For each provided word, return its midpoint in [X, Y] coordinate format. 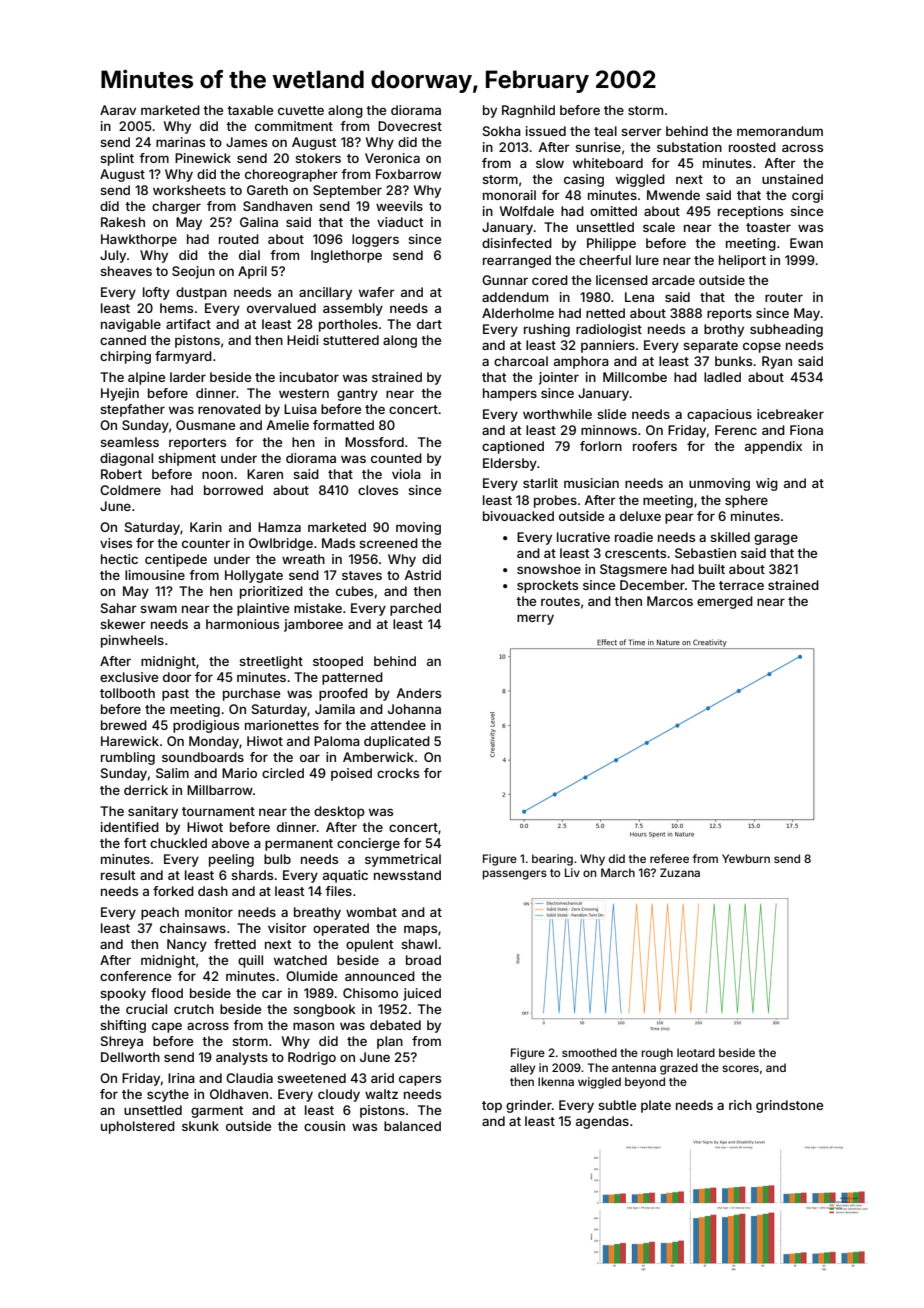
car [272, 994]
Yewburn [746, 858]
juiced [422, 994]
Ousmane [205, 425]
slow [550, 163]
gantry [357, 395]
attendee [398, 725]
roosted [752, 147]
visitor [287, 928]
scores [740, 1068]
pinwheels [132, 641]
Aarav [118, 110]
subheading [786, 330]
